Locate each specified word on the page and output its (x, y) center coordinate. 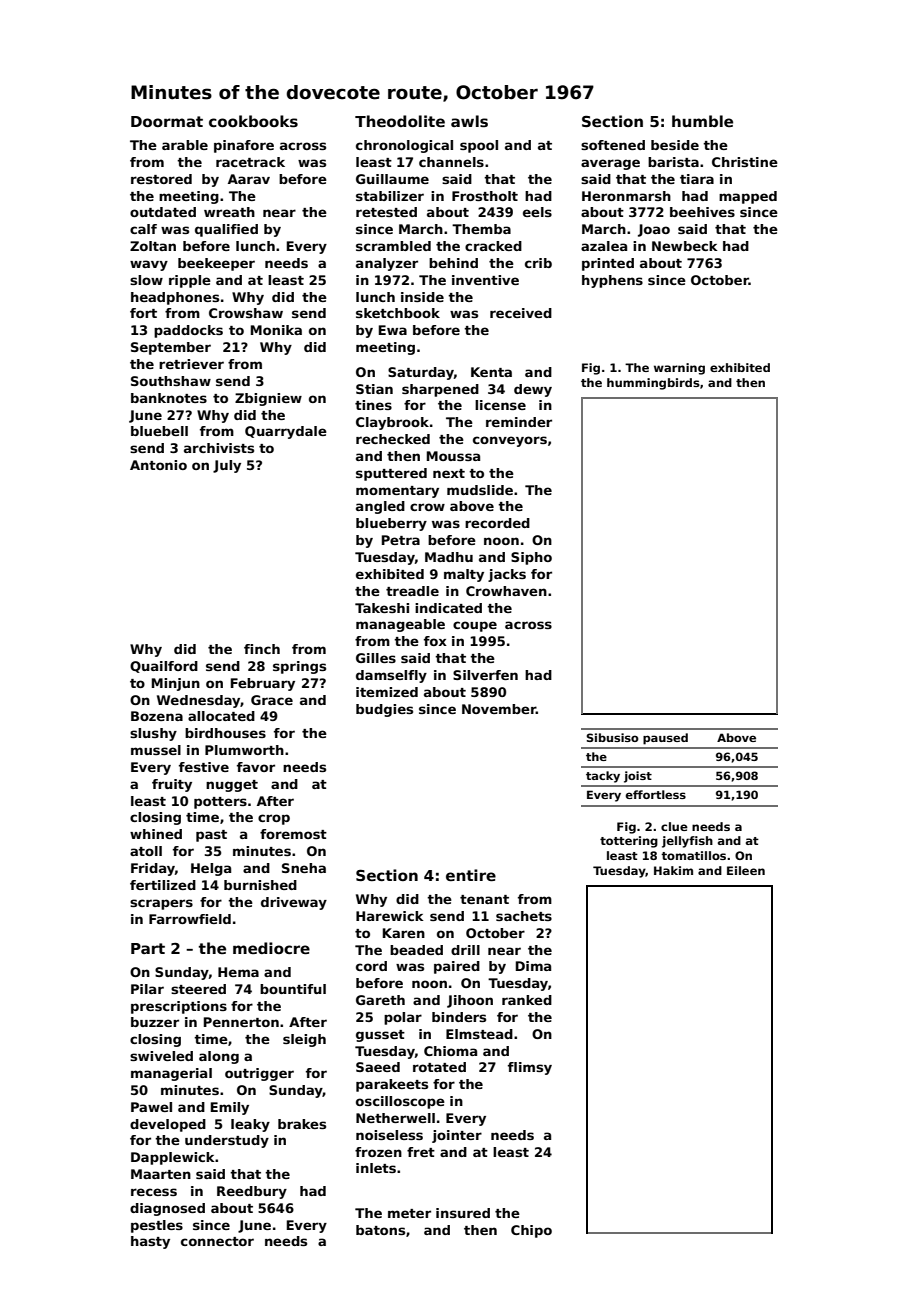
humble (702, 121)
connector (217, 1241)
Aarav (249, 179)
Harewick (390, 916)
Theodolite (400, 121)
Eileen (746, 870)
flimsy (530, 1068)
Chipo (531, 1231)
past (211, 836)
